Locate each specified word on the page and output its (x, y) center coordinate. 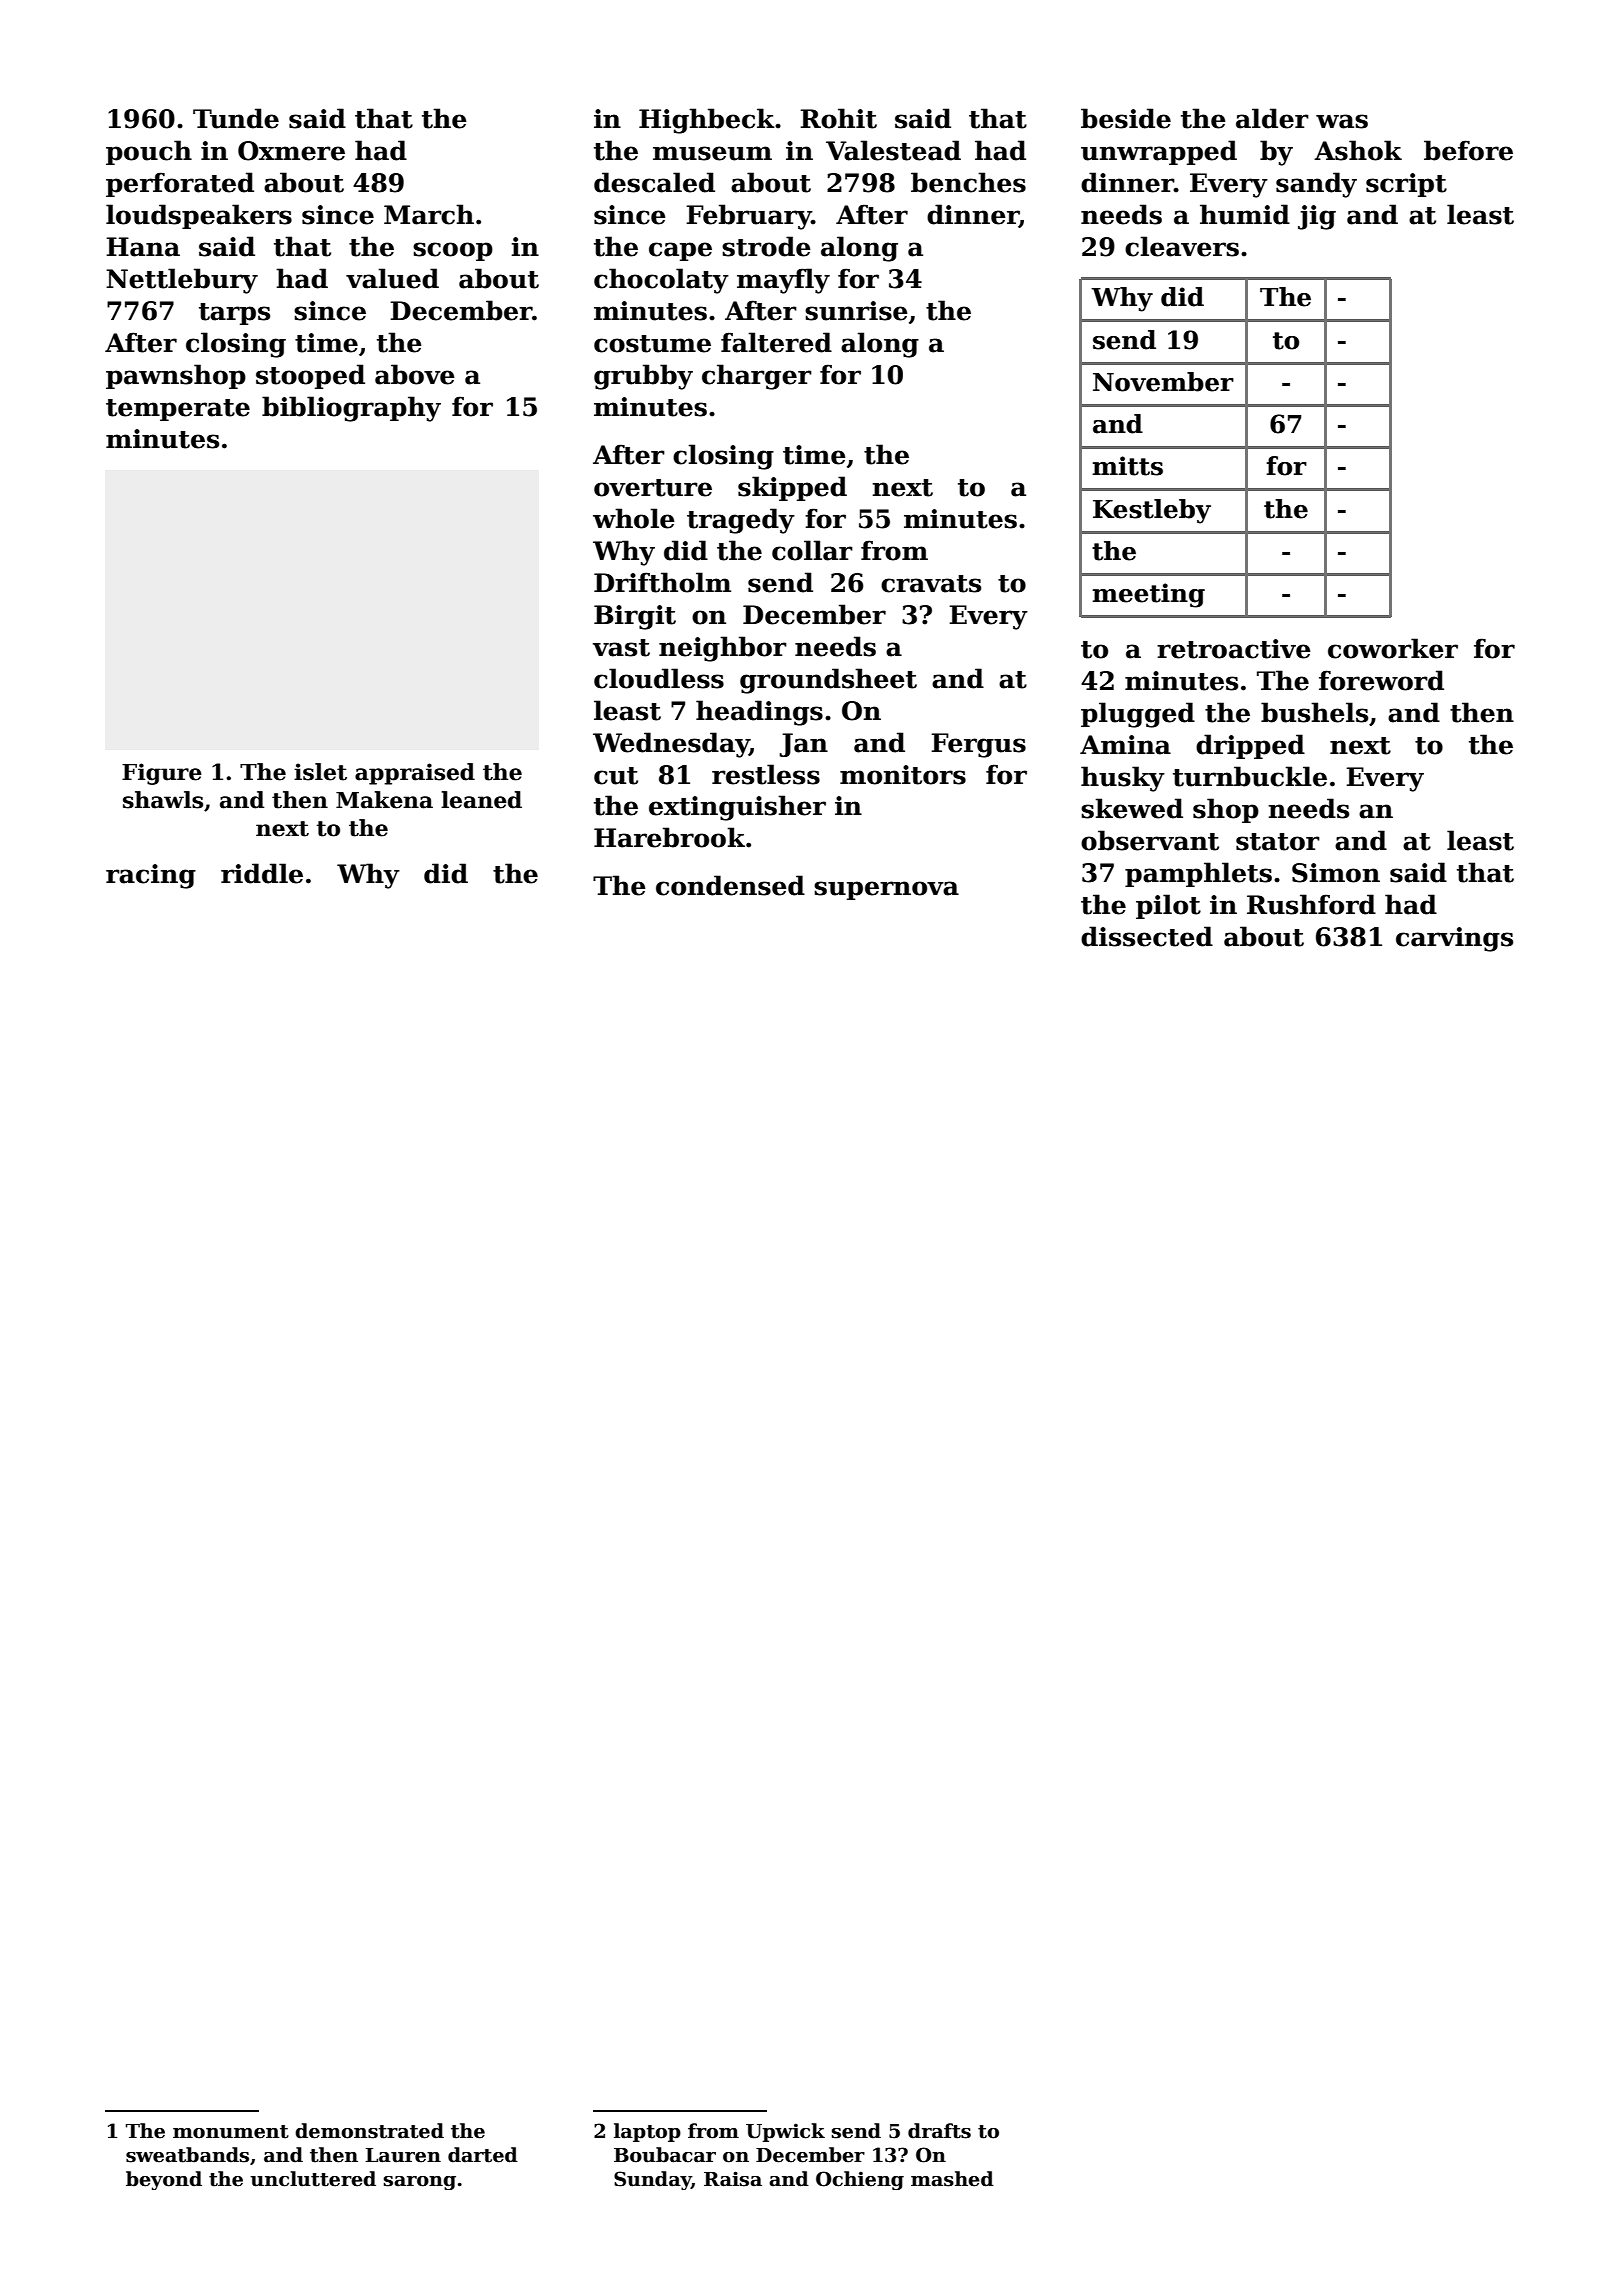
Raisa (733, 2179)
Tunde (236, 118)
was (1342, 121)
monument (231, 2132)
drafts (939, 2131)
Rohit (839, 118)
